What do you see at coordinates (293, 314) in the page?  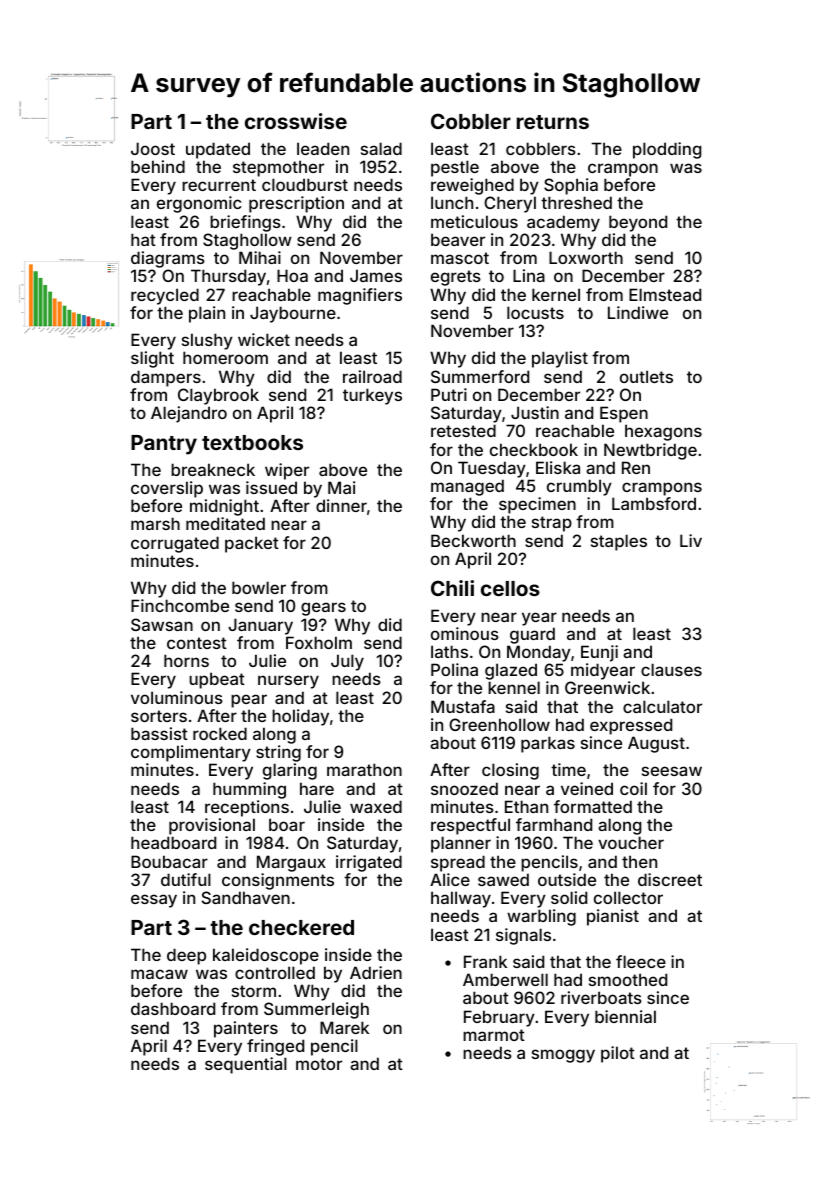 I see `Jaybourne` at bounding box center [293, 314].
